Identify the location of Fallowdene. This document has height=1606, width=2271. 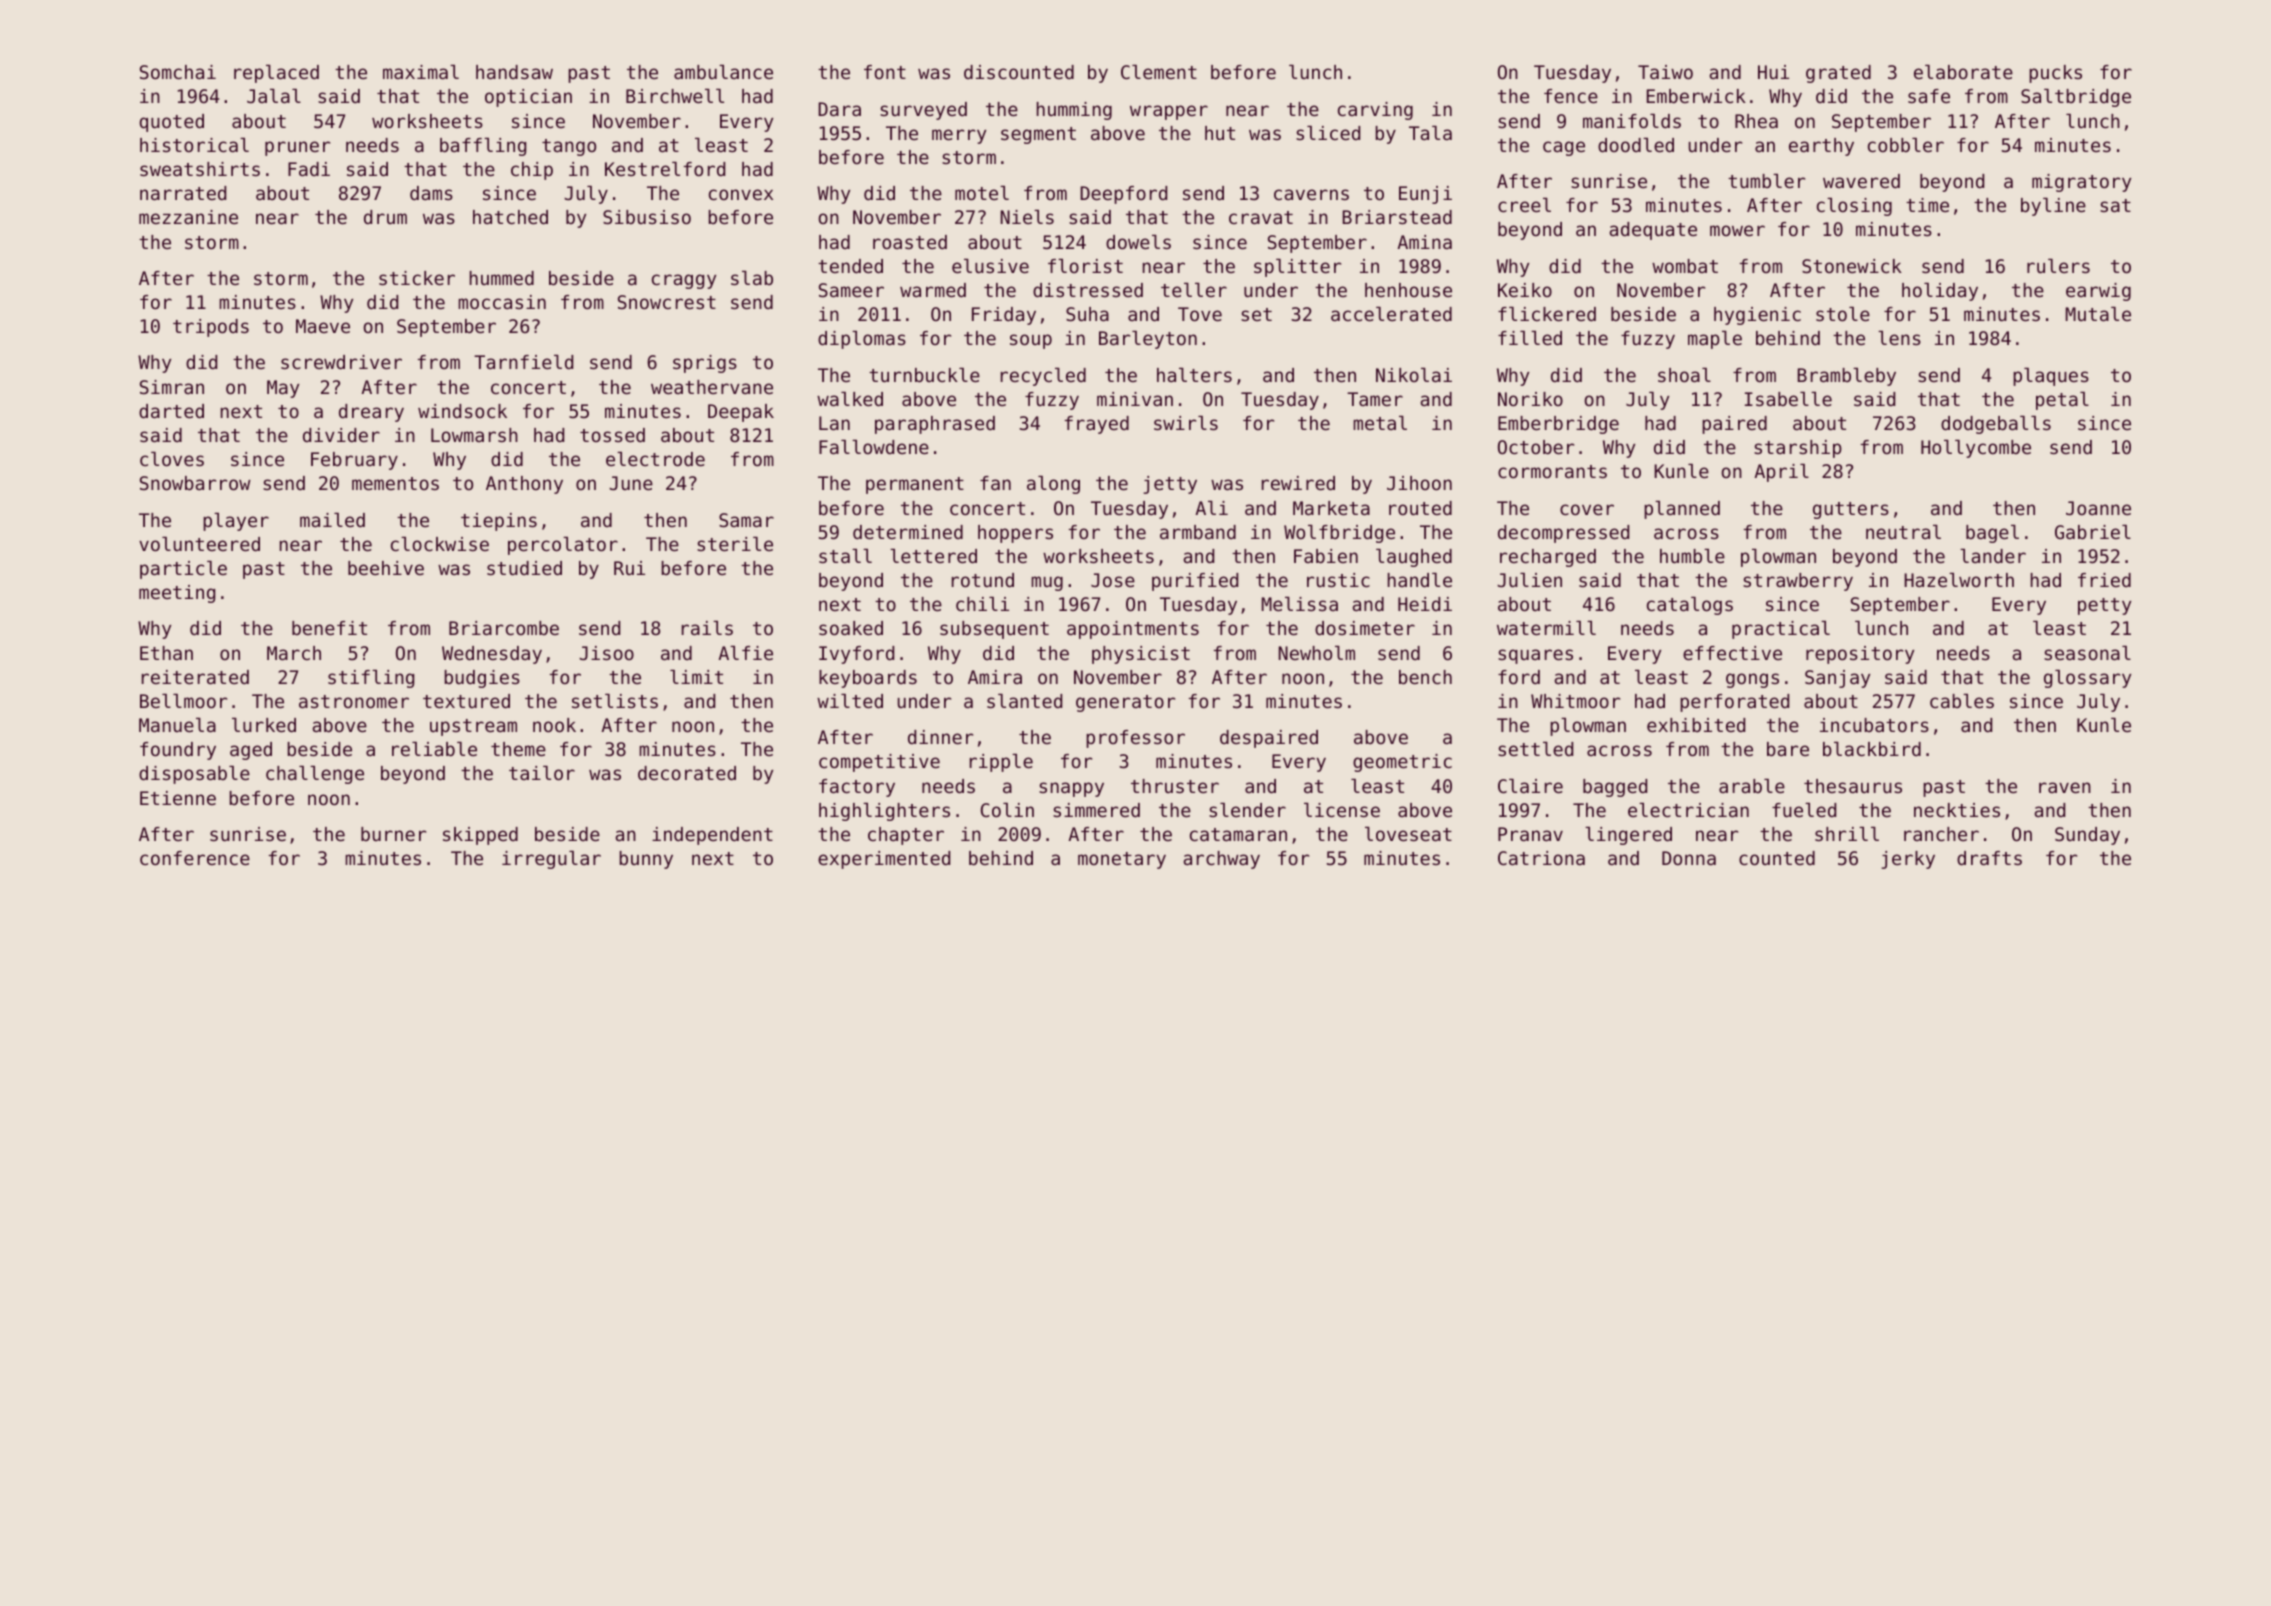
(874, 447).
